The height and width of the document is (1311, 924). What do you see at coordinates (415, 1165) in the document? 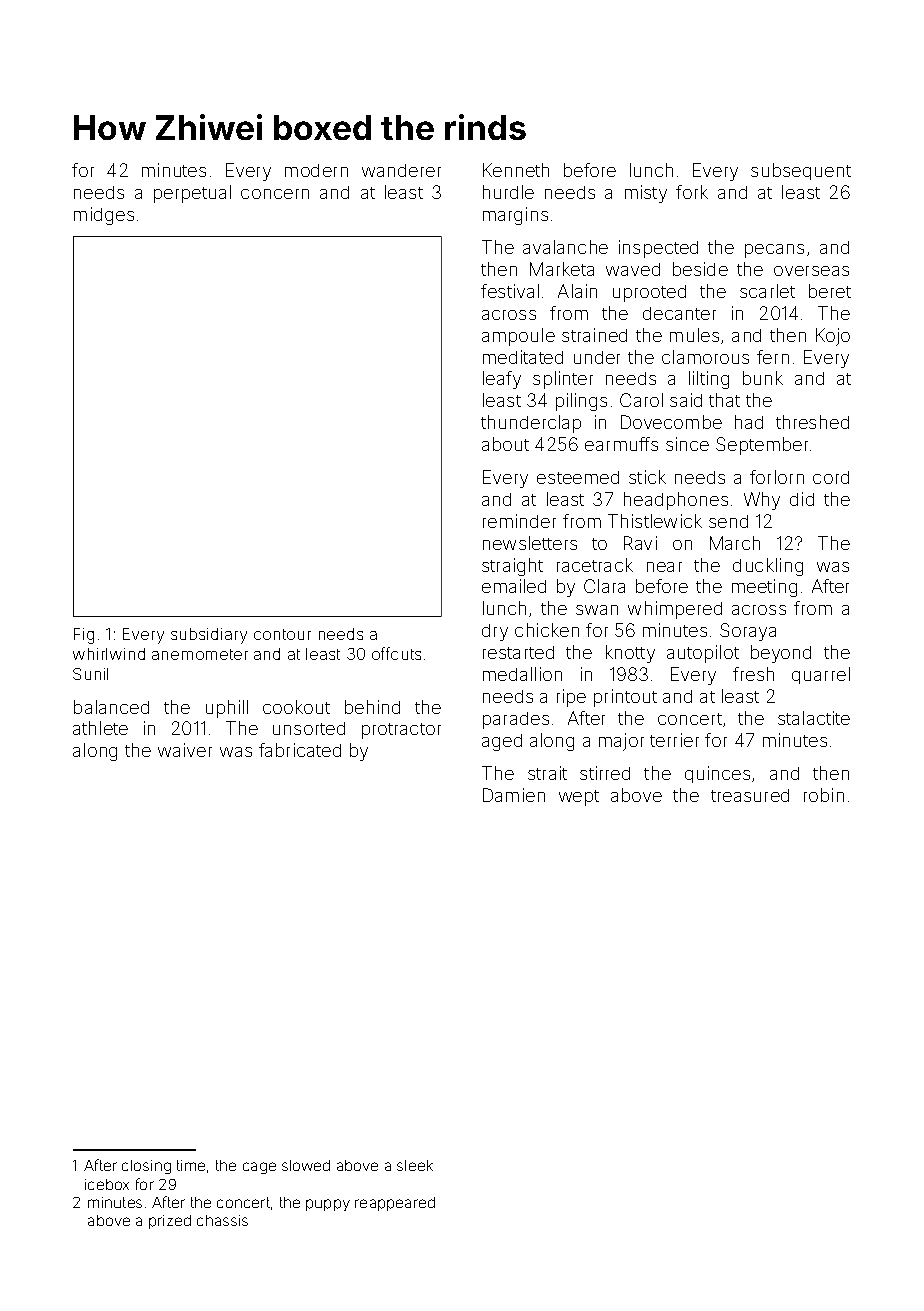
I see `sleek` at bounding box center [415, 1165].
